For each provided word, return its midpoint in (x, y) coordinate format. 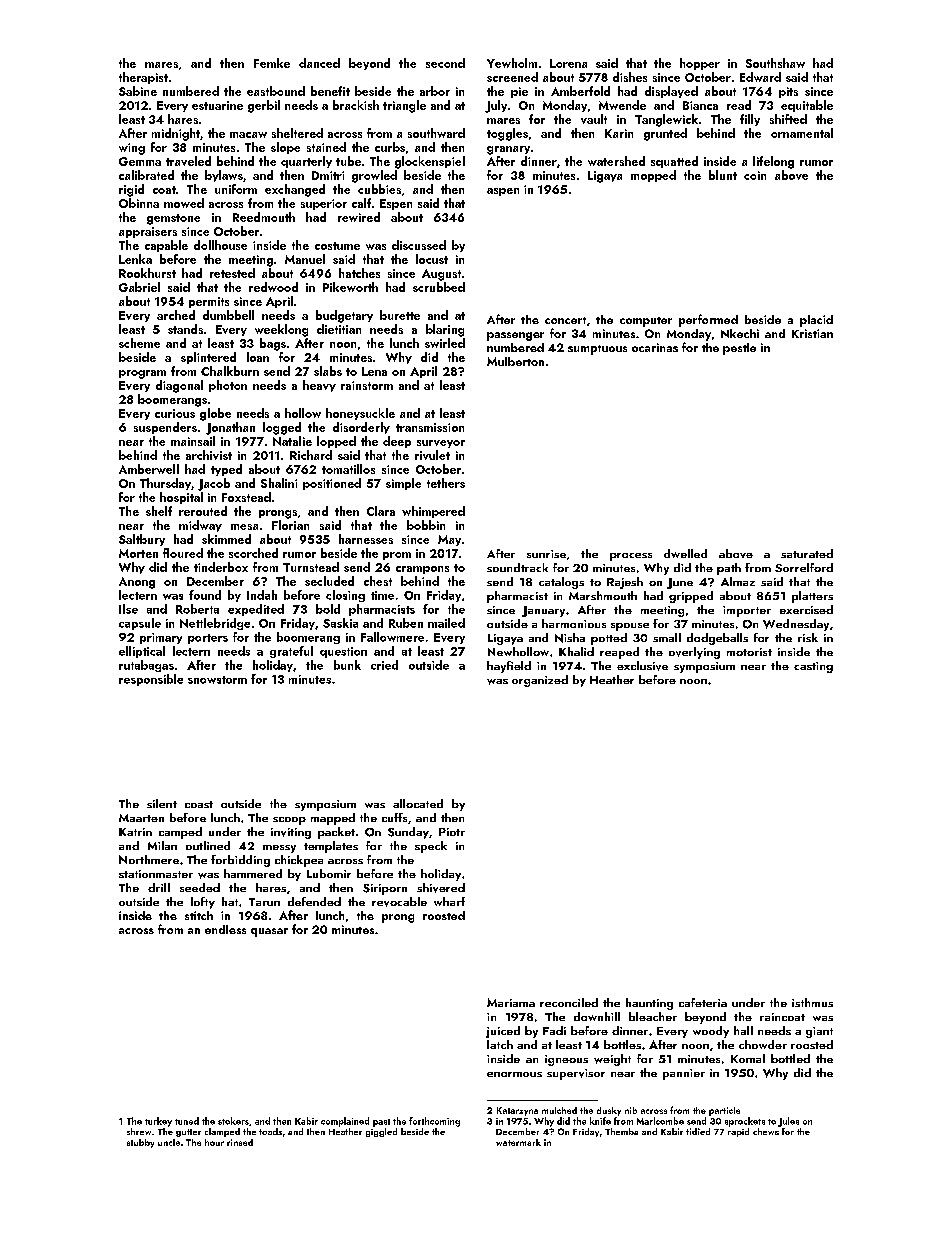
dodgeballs (717, 639)
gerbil (264, 106)
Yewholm (512, 63)
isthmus (812, 1002)
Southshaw (775, 63)
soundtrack (517, 567)
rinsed (240, 1142)
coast (199, 804)
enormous (514, 1074)
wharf (449, 901)
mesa (244, 527)
